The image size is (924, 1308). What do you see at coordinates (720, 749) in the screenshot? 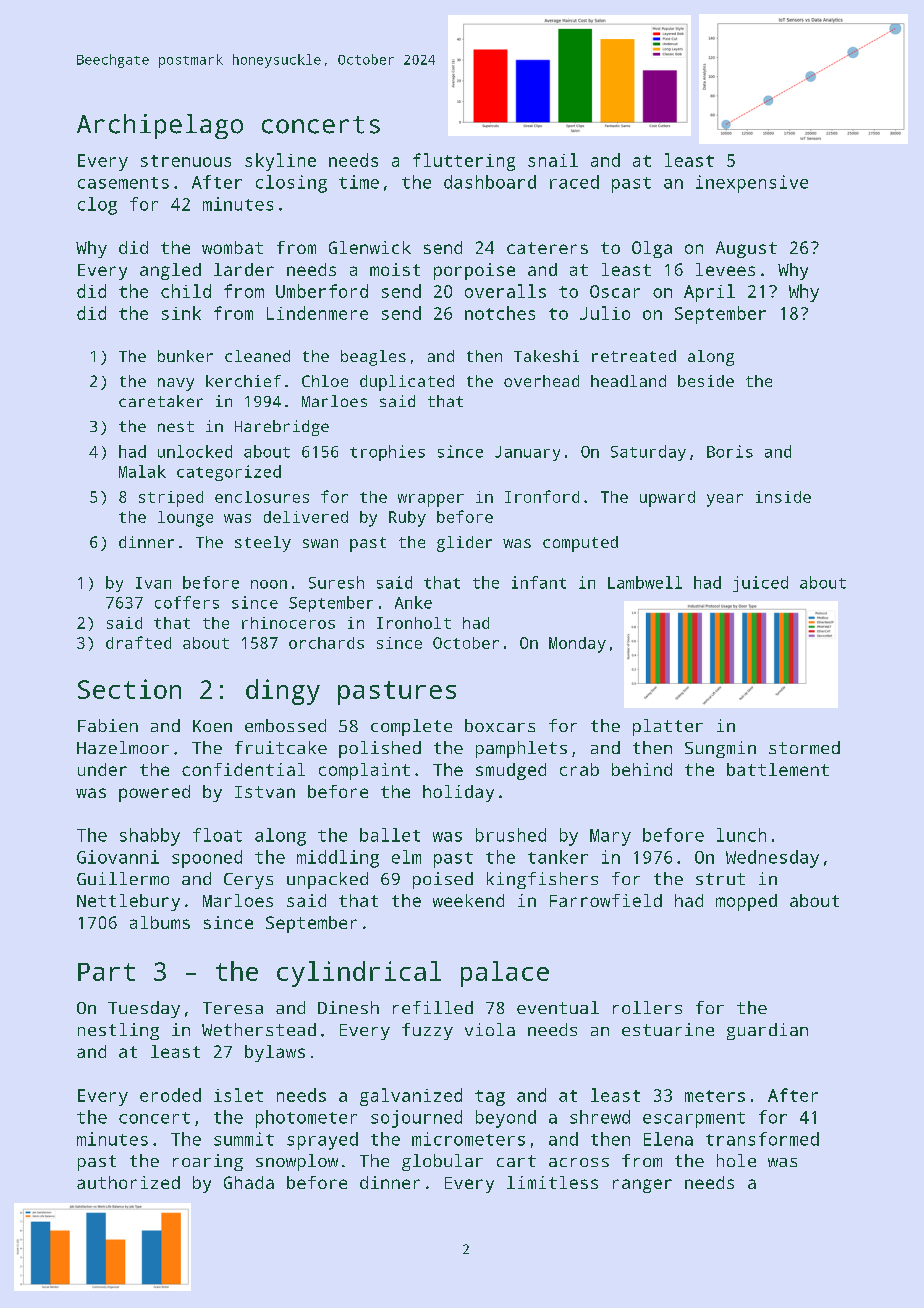
I see `Sungmin` at bounding box center [720, 749].
